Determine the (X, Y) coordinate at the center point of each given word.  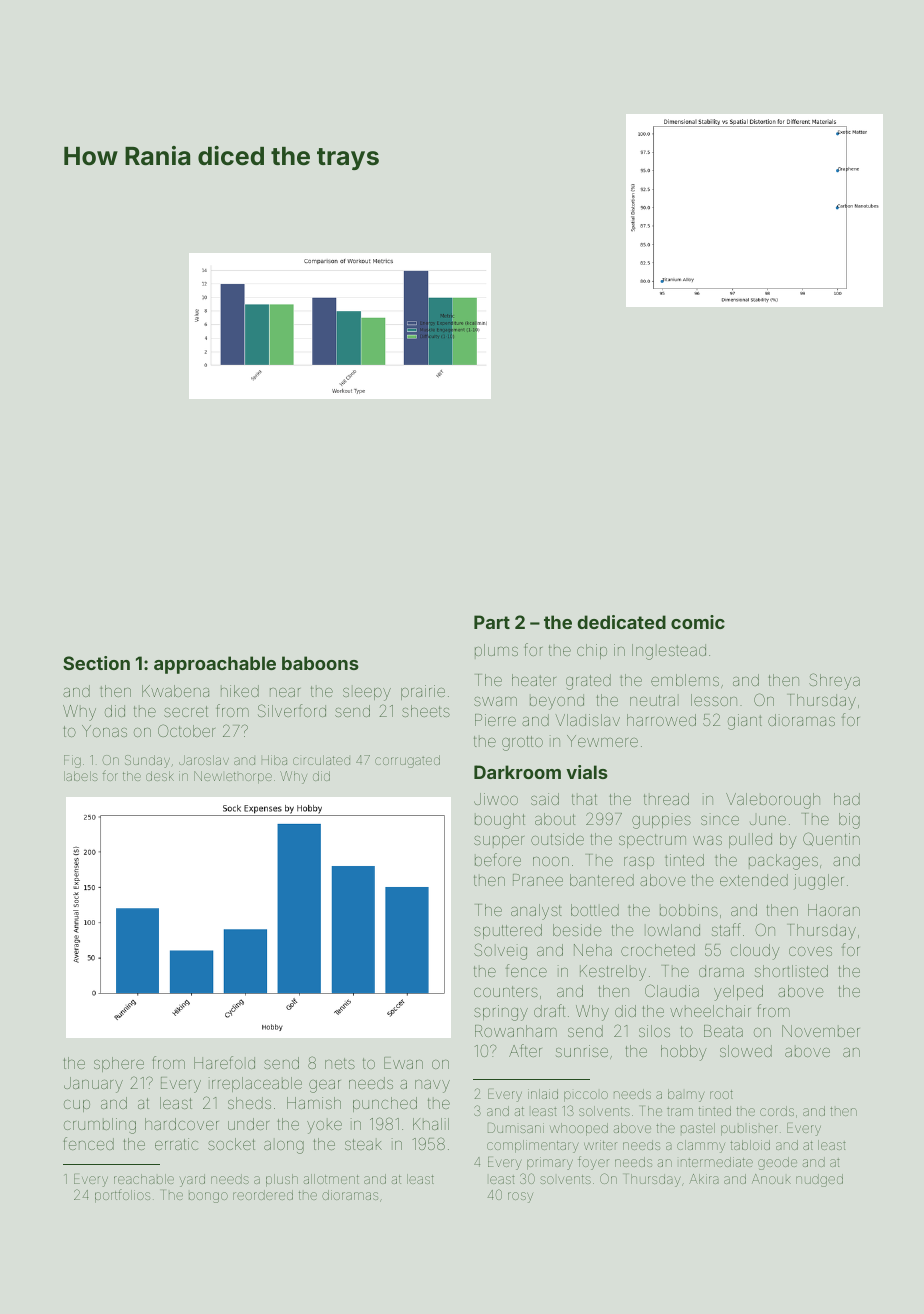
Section (96, 663)
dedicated (622, 622)
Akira (704, 1179)
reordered (263, 1195)
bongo (208, 1197)
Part (492, 622)
